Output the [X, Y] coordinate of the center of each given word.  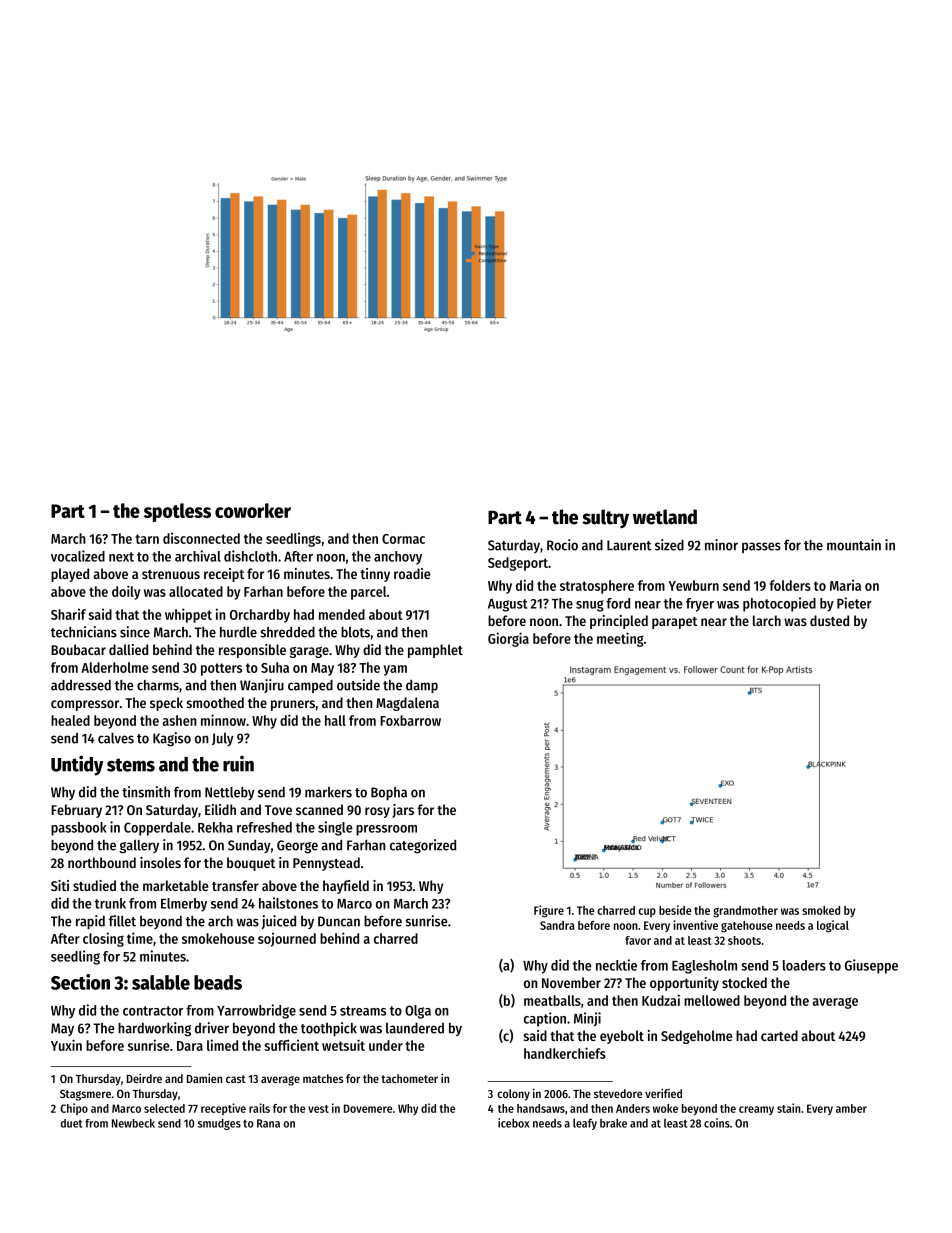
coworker [253, 510]
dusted [829, 620]
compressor [85, 705]
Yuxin [66, 1045]
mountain [854, 545]
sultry [605, 518]
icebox [514, 1123]
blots [355, 632]
